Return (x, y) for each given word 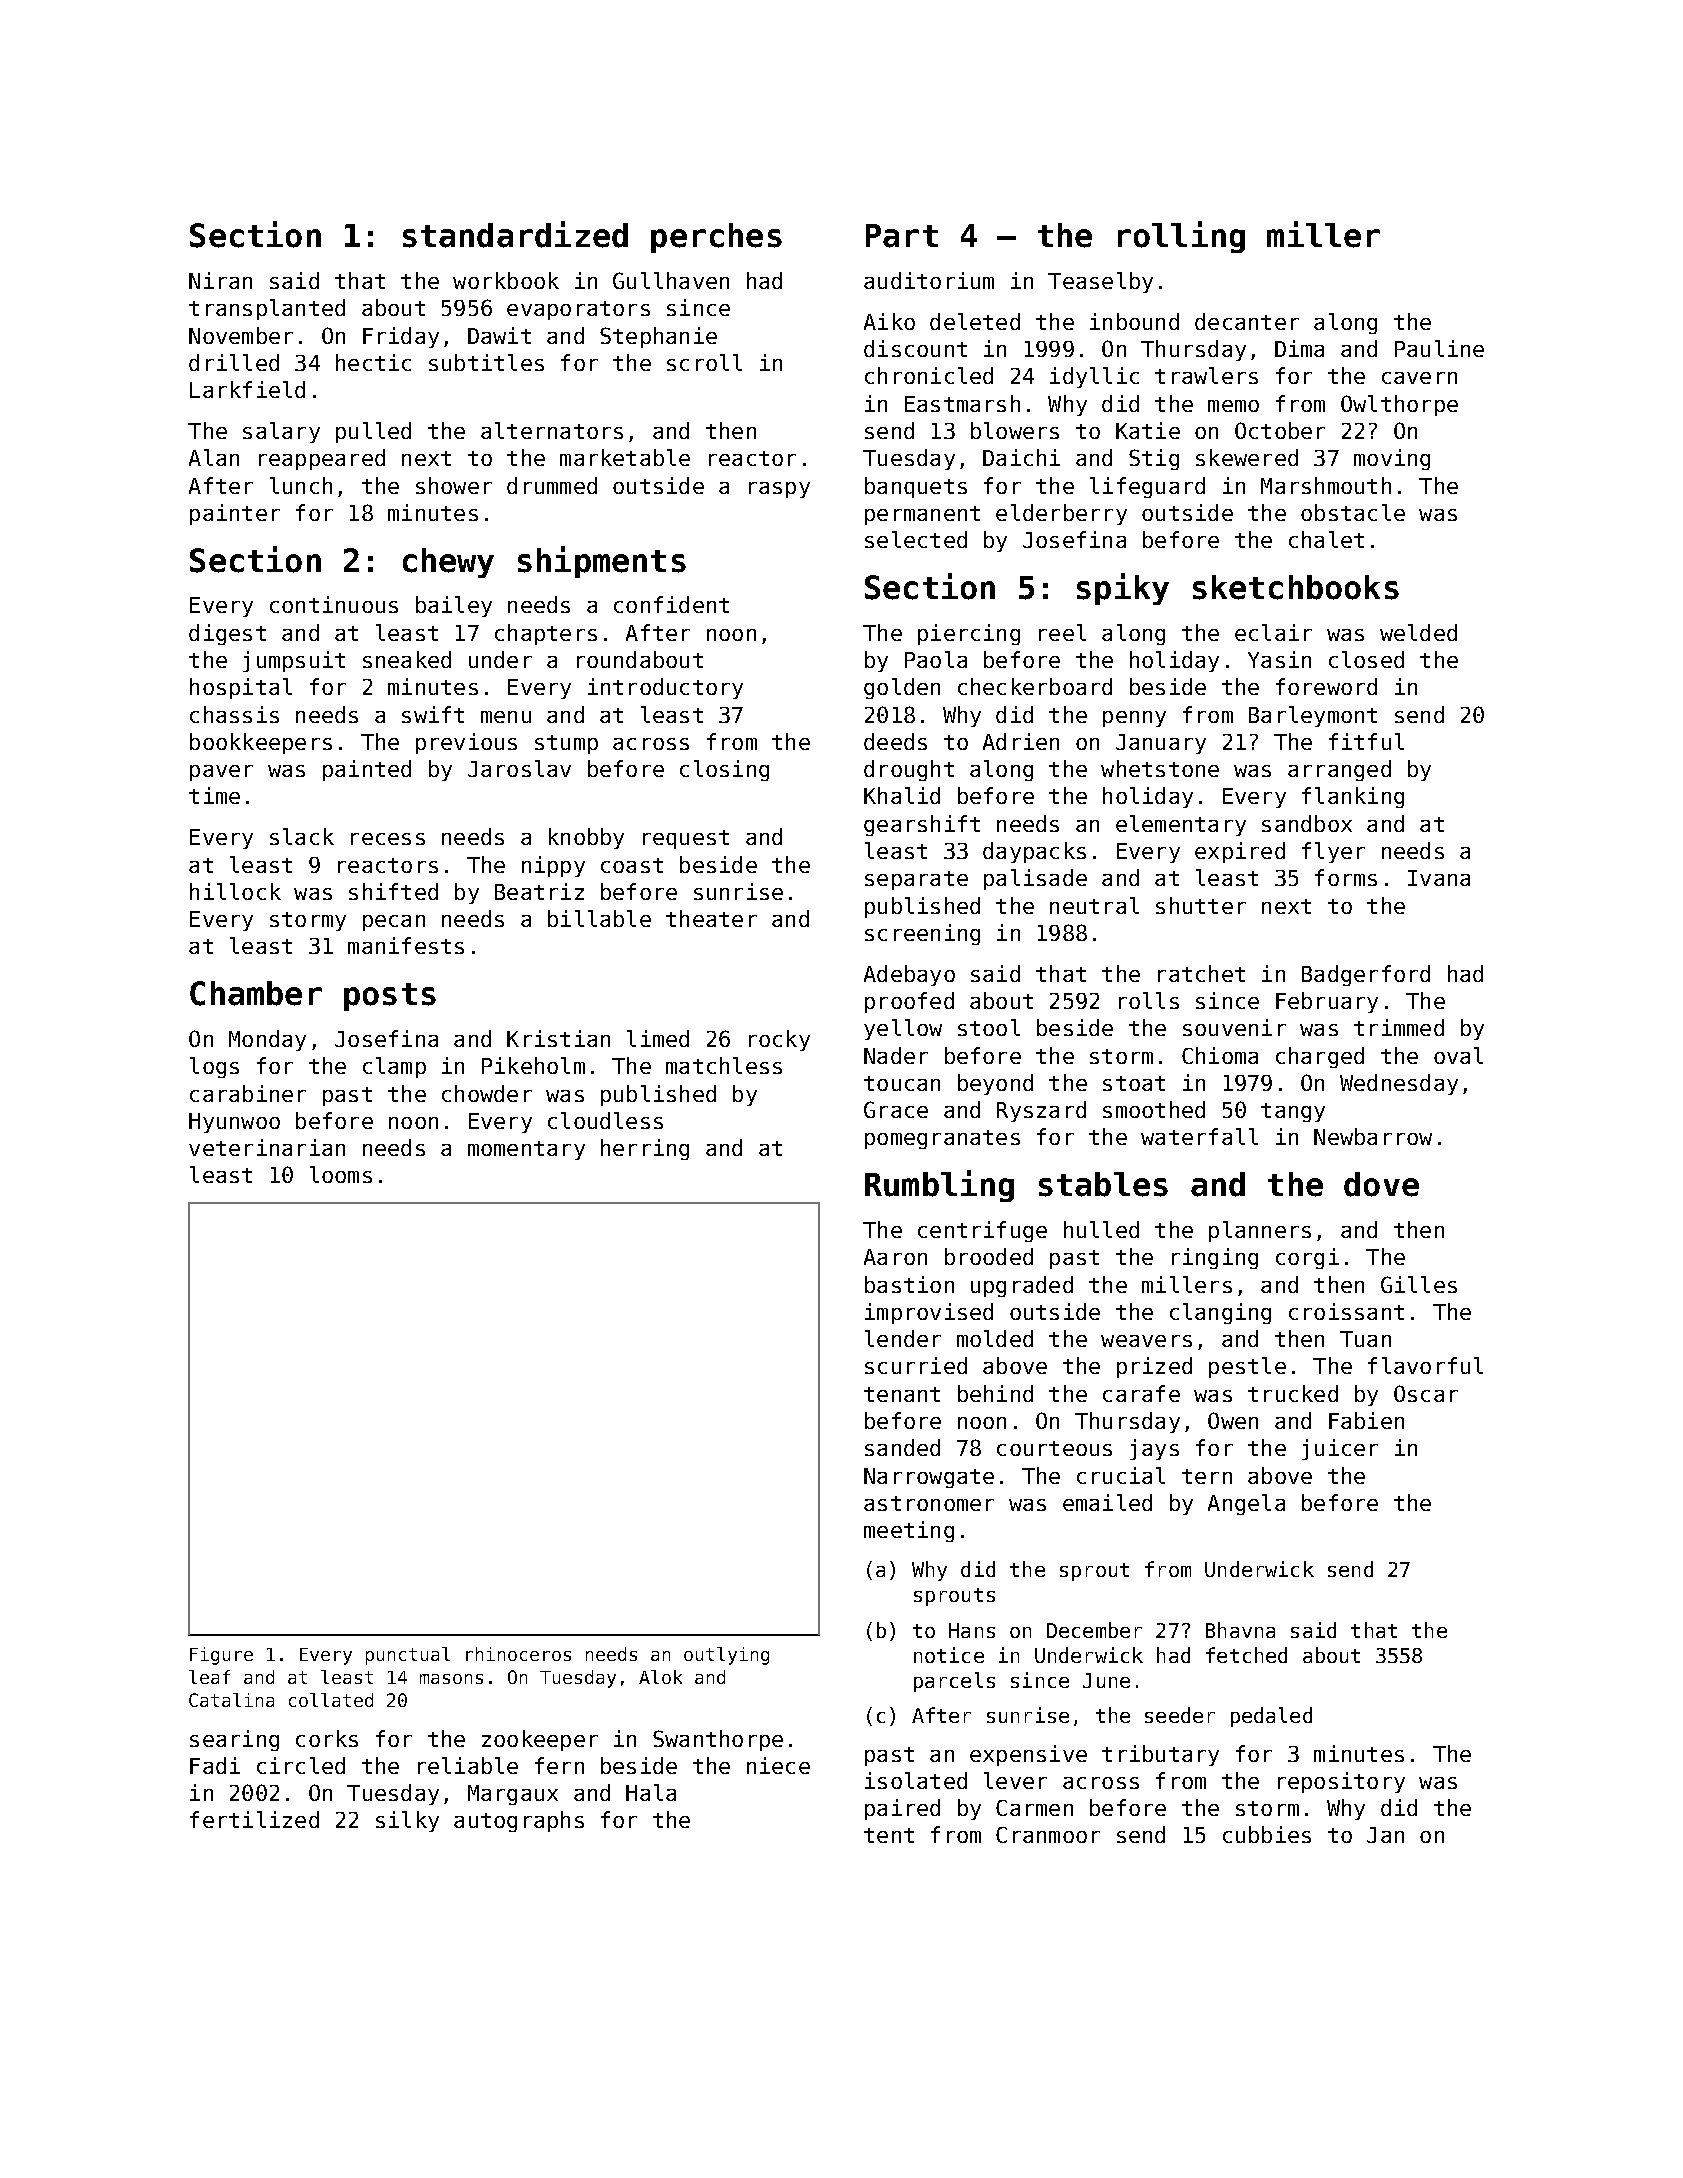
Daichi (1021, 457)
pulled (373, 432)
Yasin (1279, 659)
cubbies (1267, 1834)
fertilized (254, 1819)
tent (889, 1835)
